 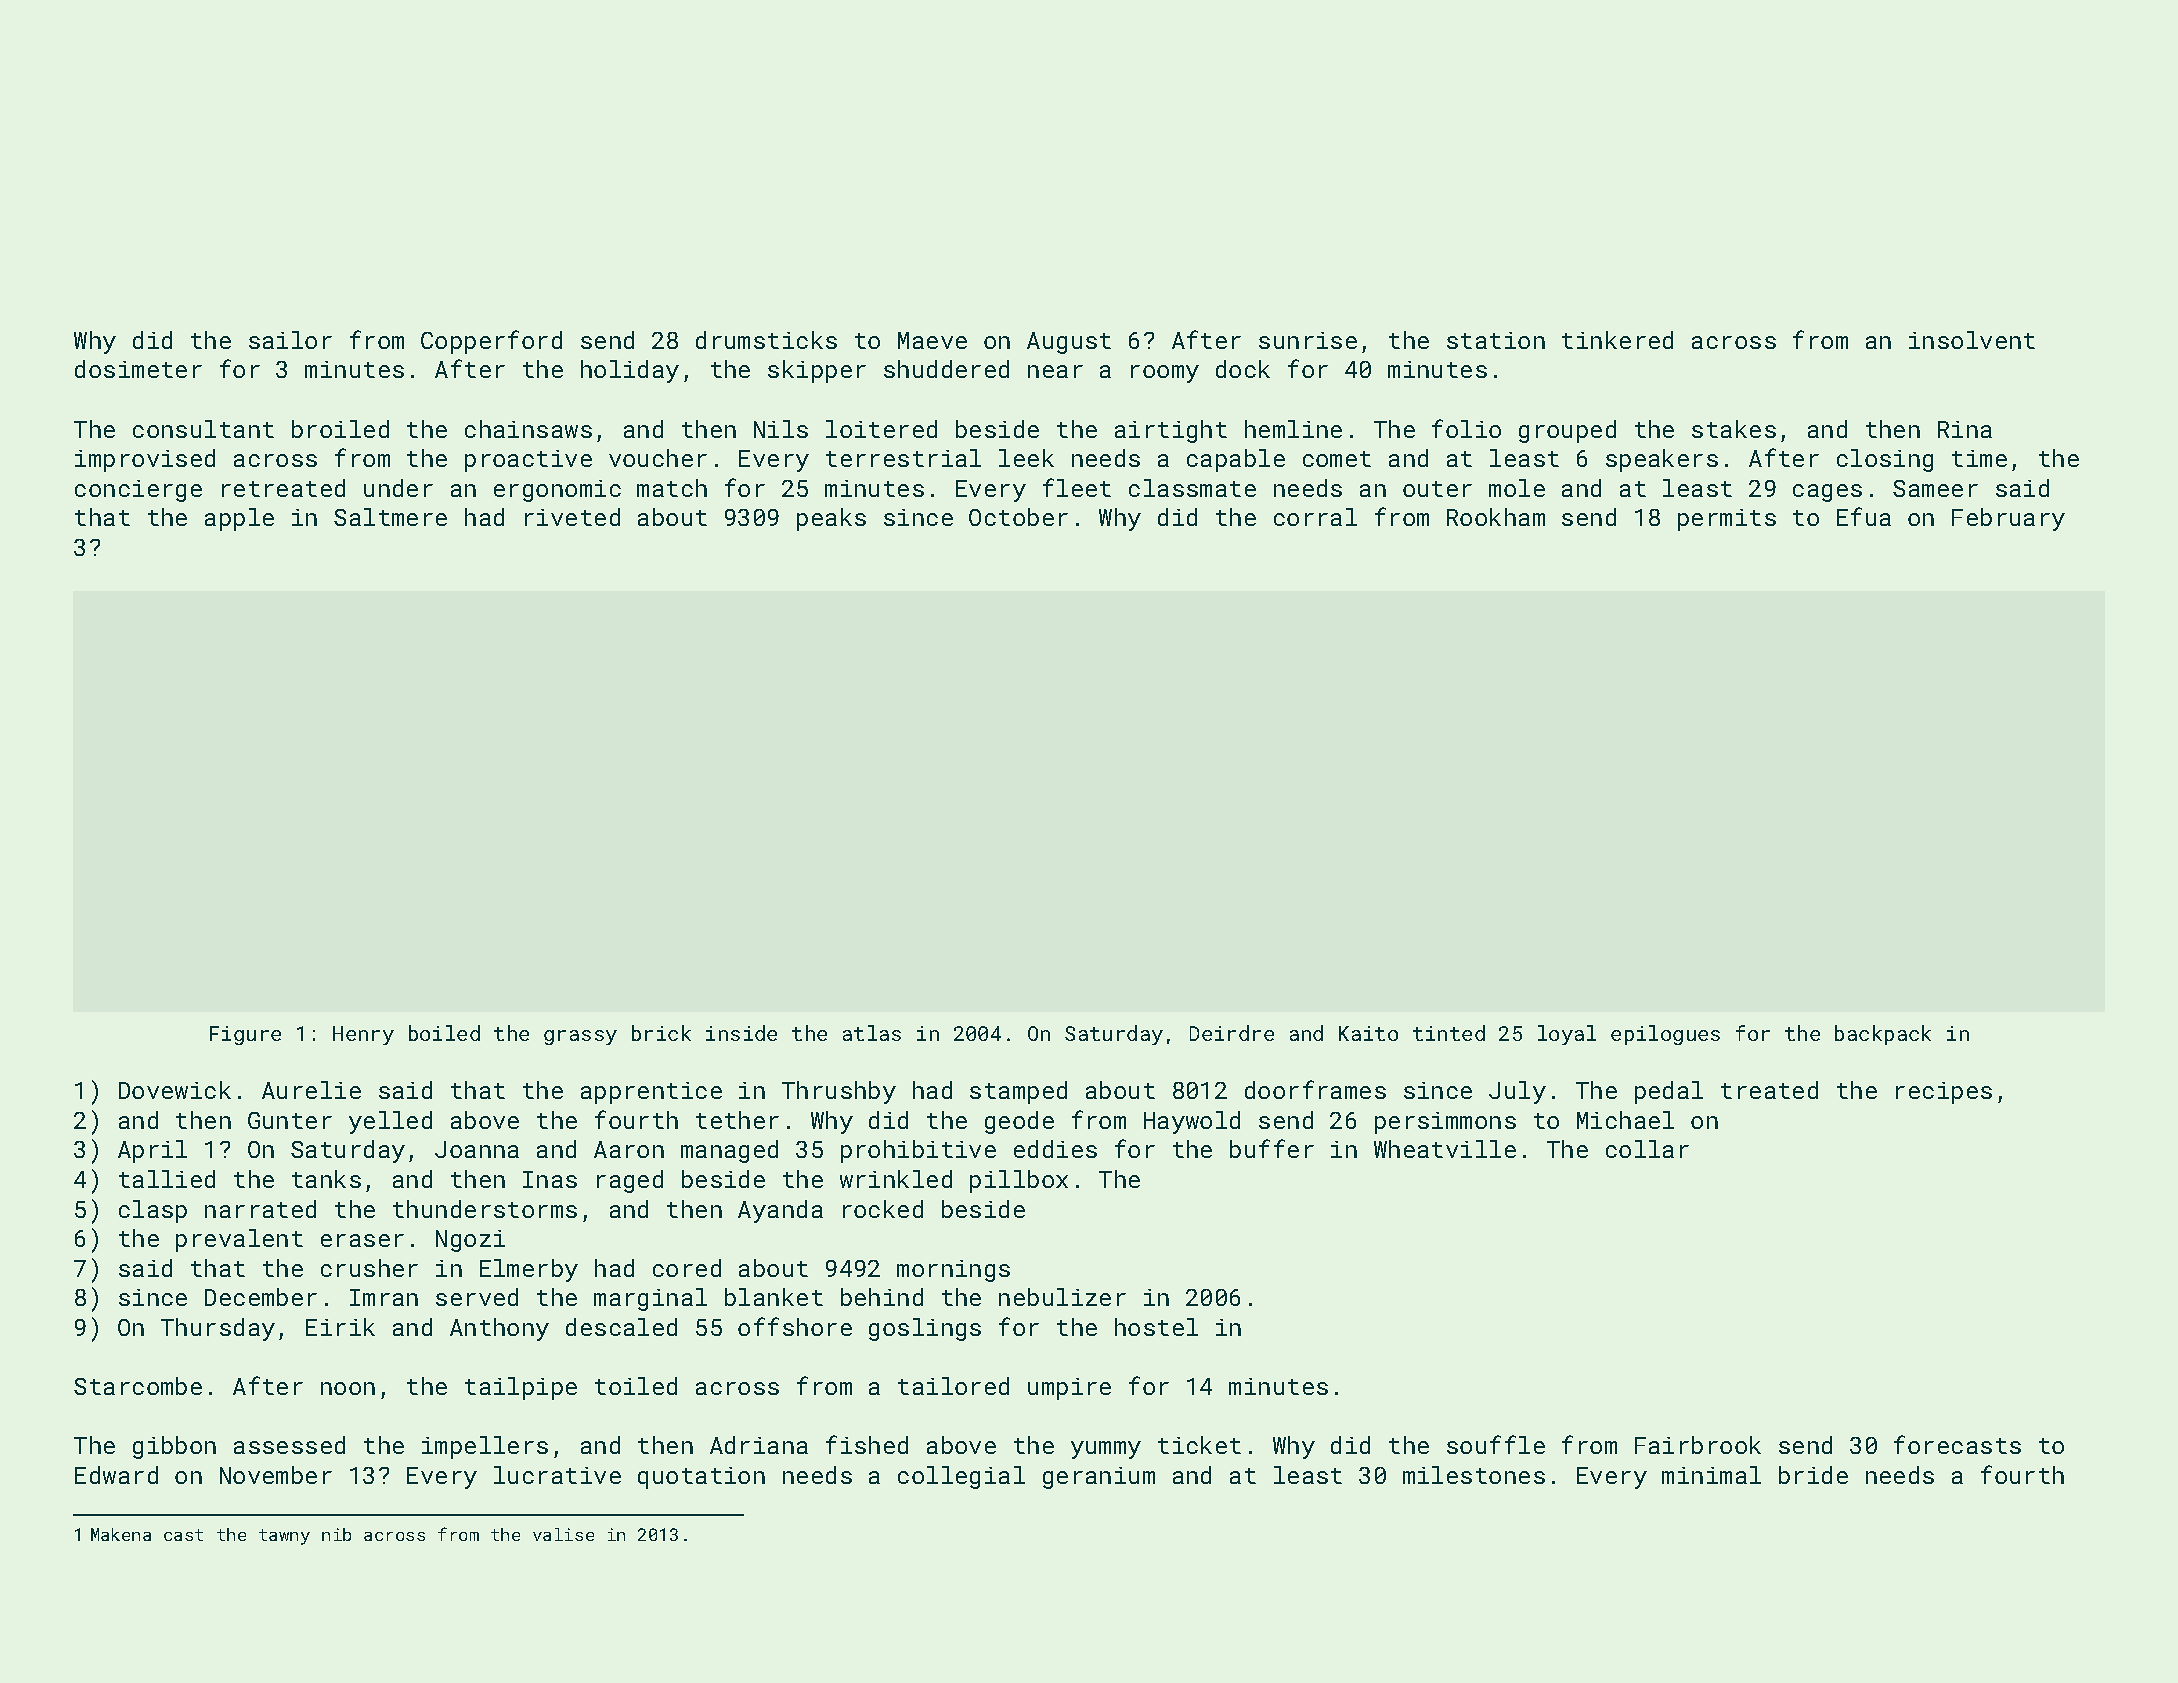 I want to click on geranium, so click(x=1099, y=1478).
